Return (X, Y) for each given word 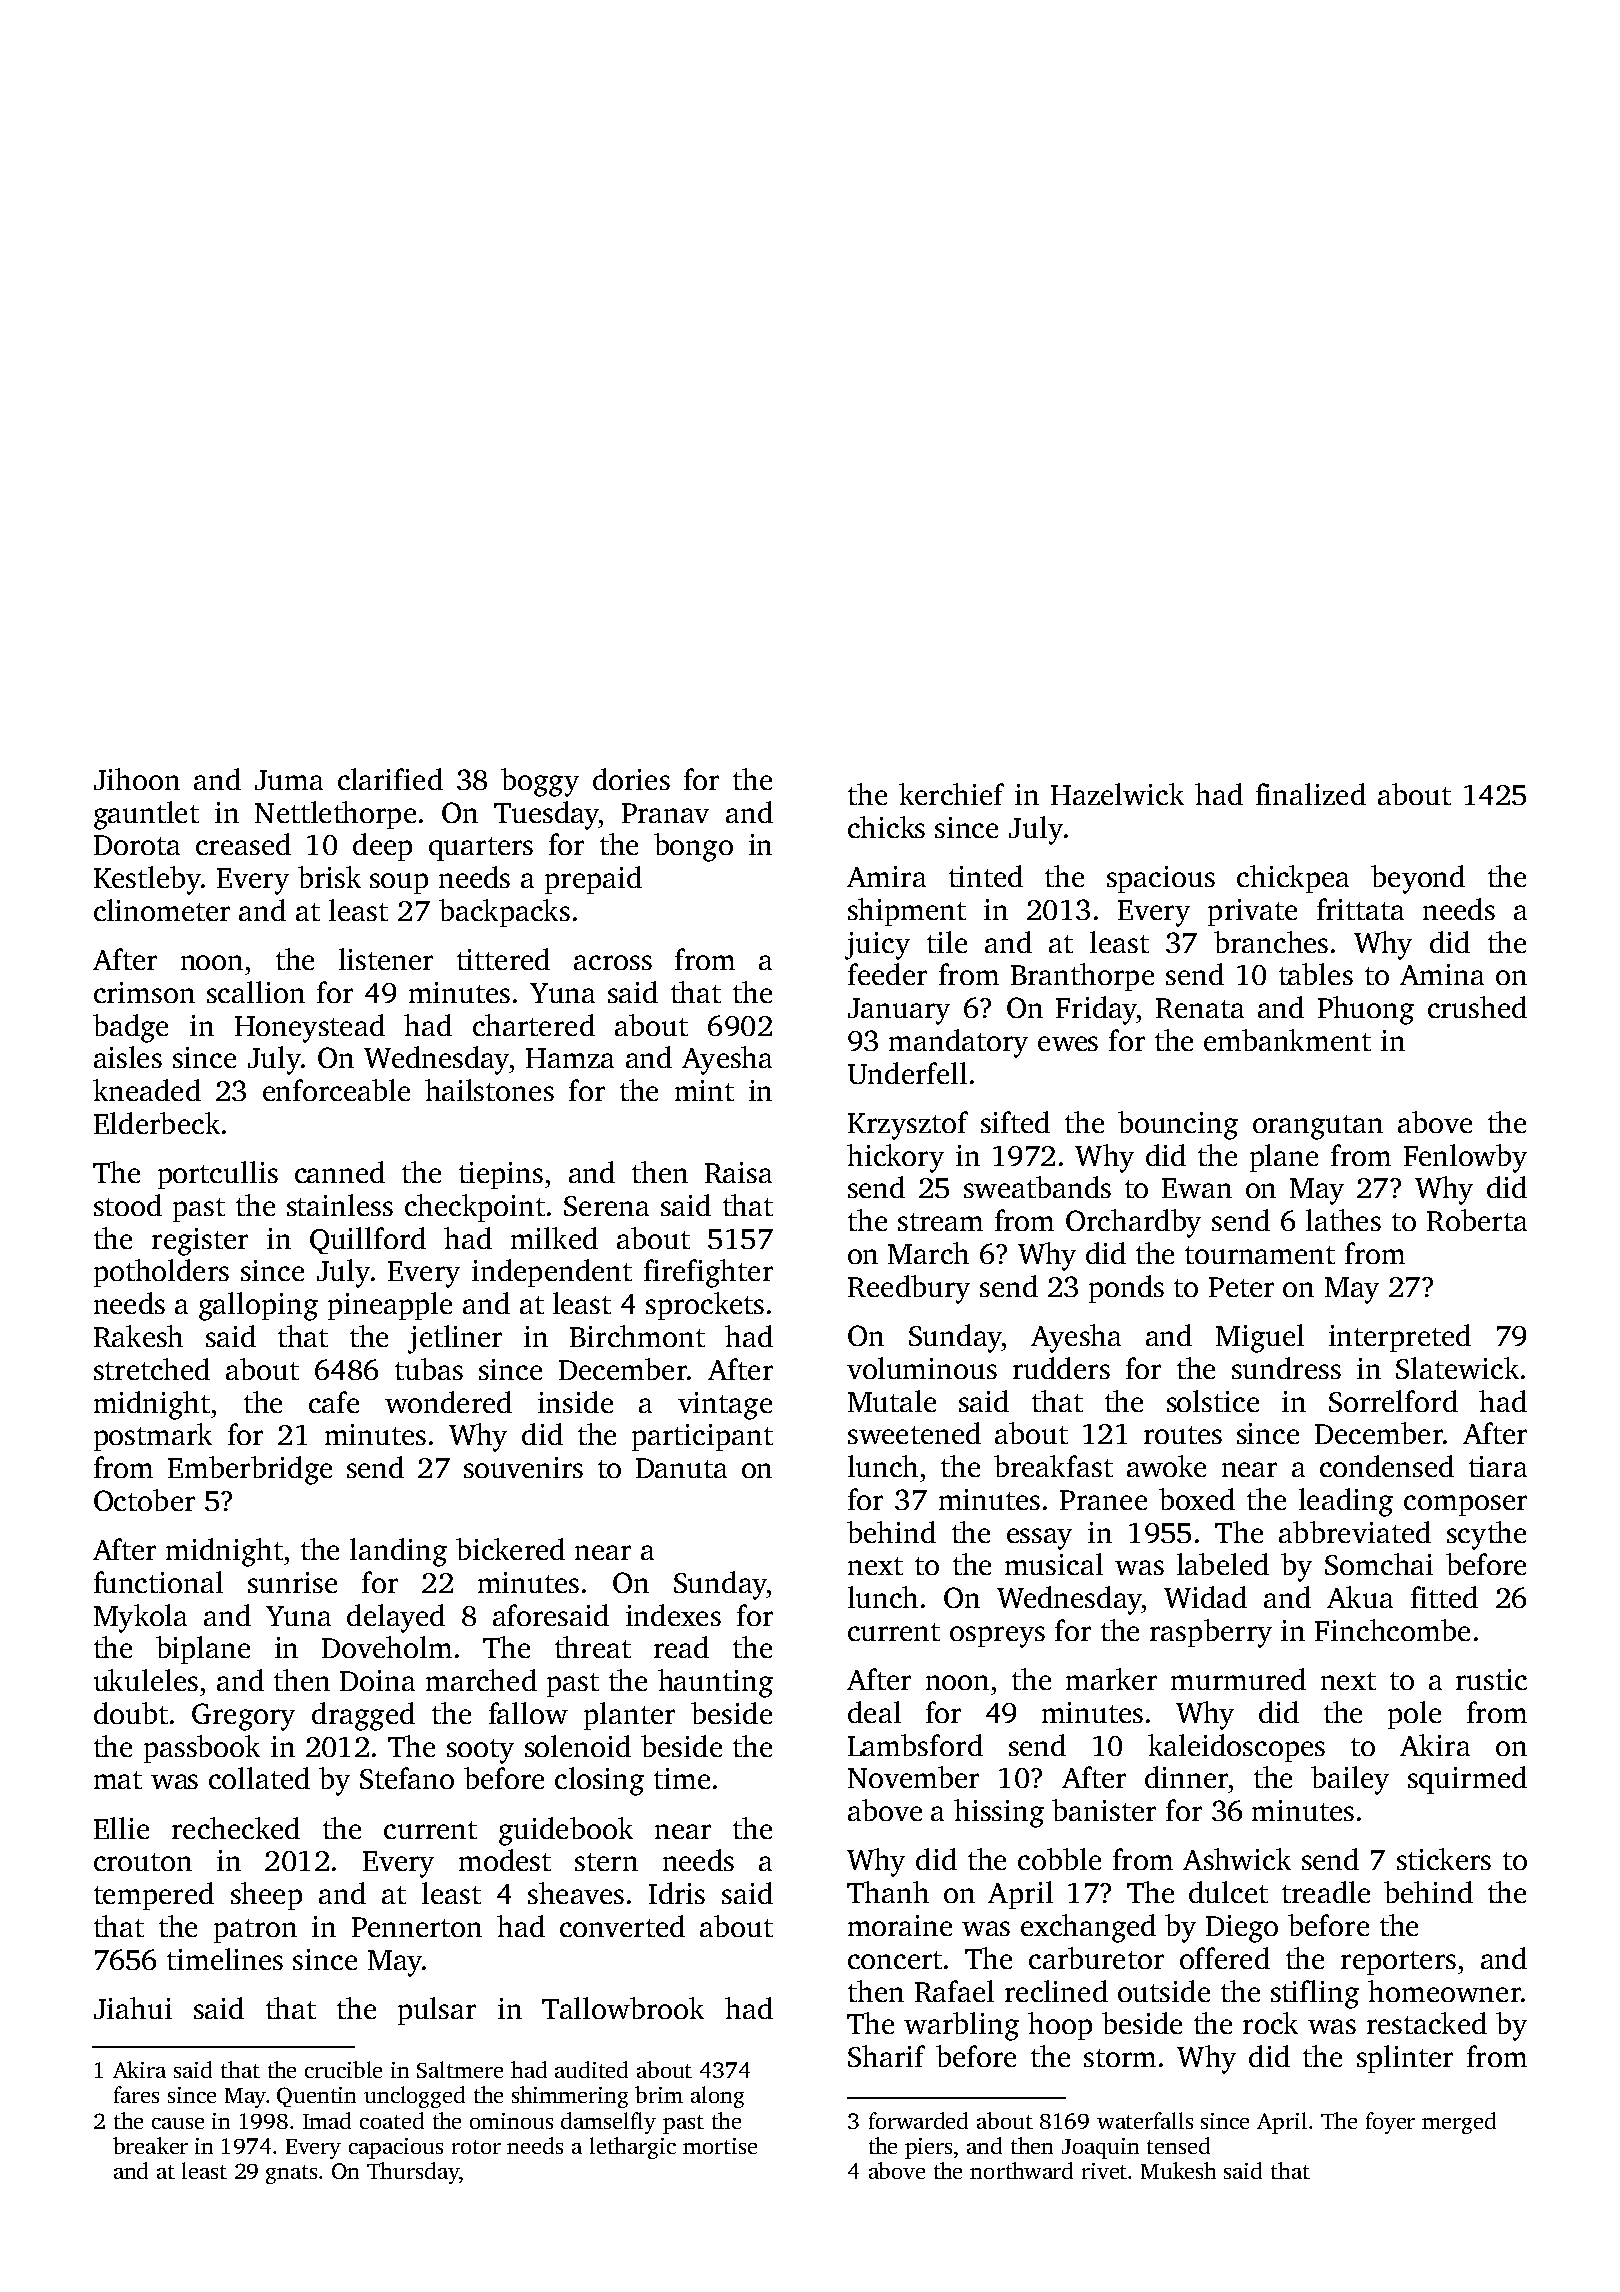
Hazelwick (1117, 794)
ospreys (997, 1637)
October (144, 1500)
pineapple (390, 1306)
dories (631, 779)
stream (940, 1222)
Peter (1241, 1287)
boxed (1197, 1499)
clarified (390, 779)
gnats (291, 2174)
